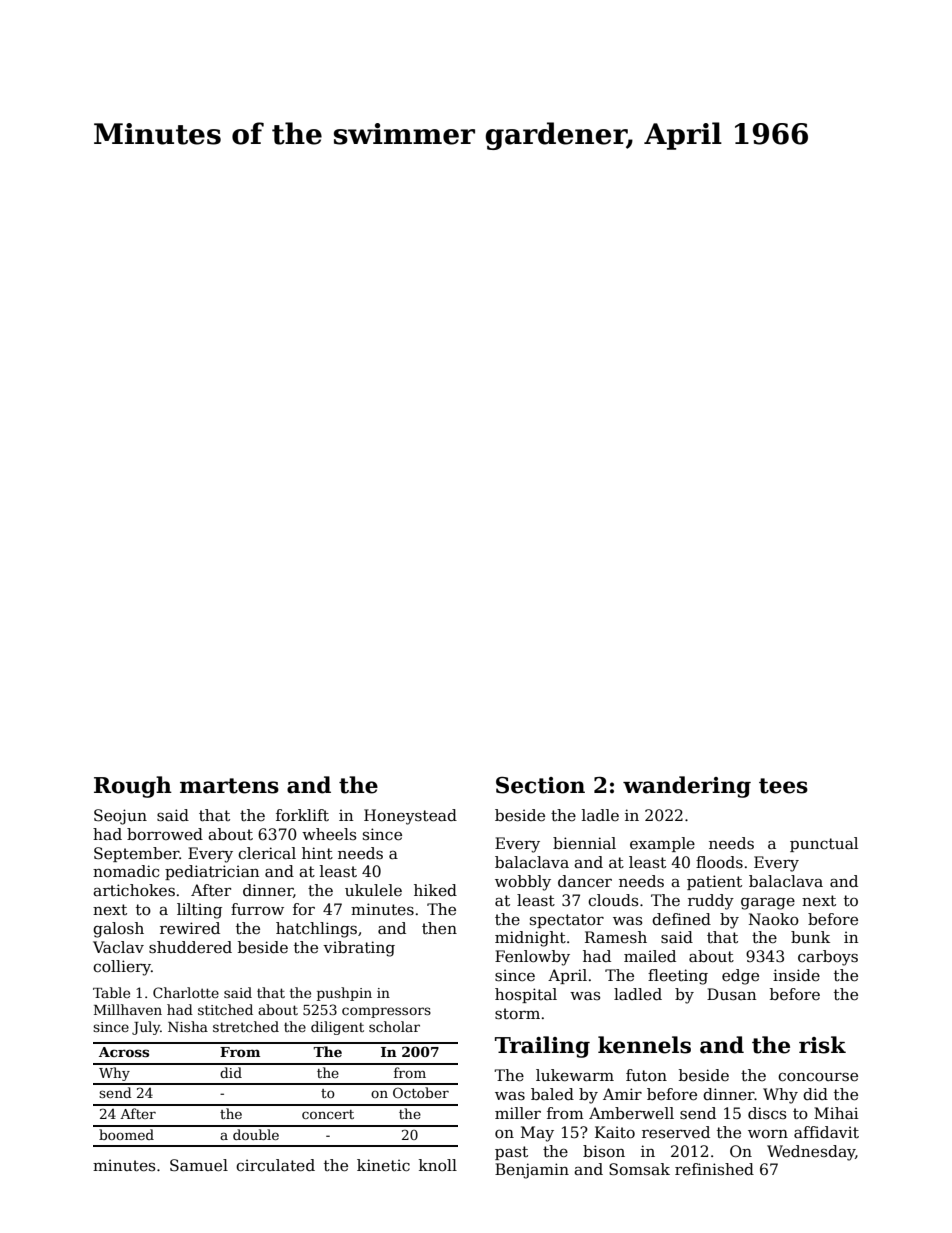 The width and height of the document is (952, 1233). Describe the element at coordinates (540, 785) in the document. I see `Section` at that location.
